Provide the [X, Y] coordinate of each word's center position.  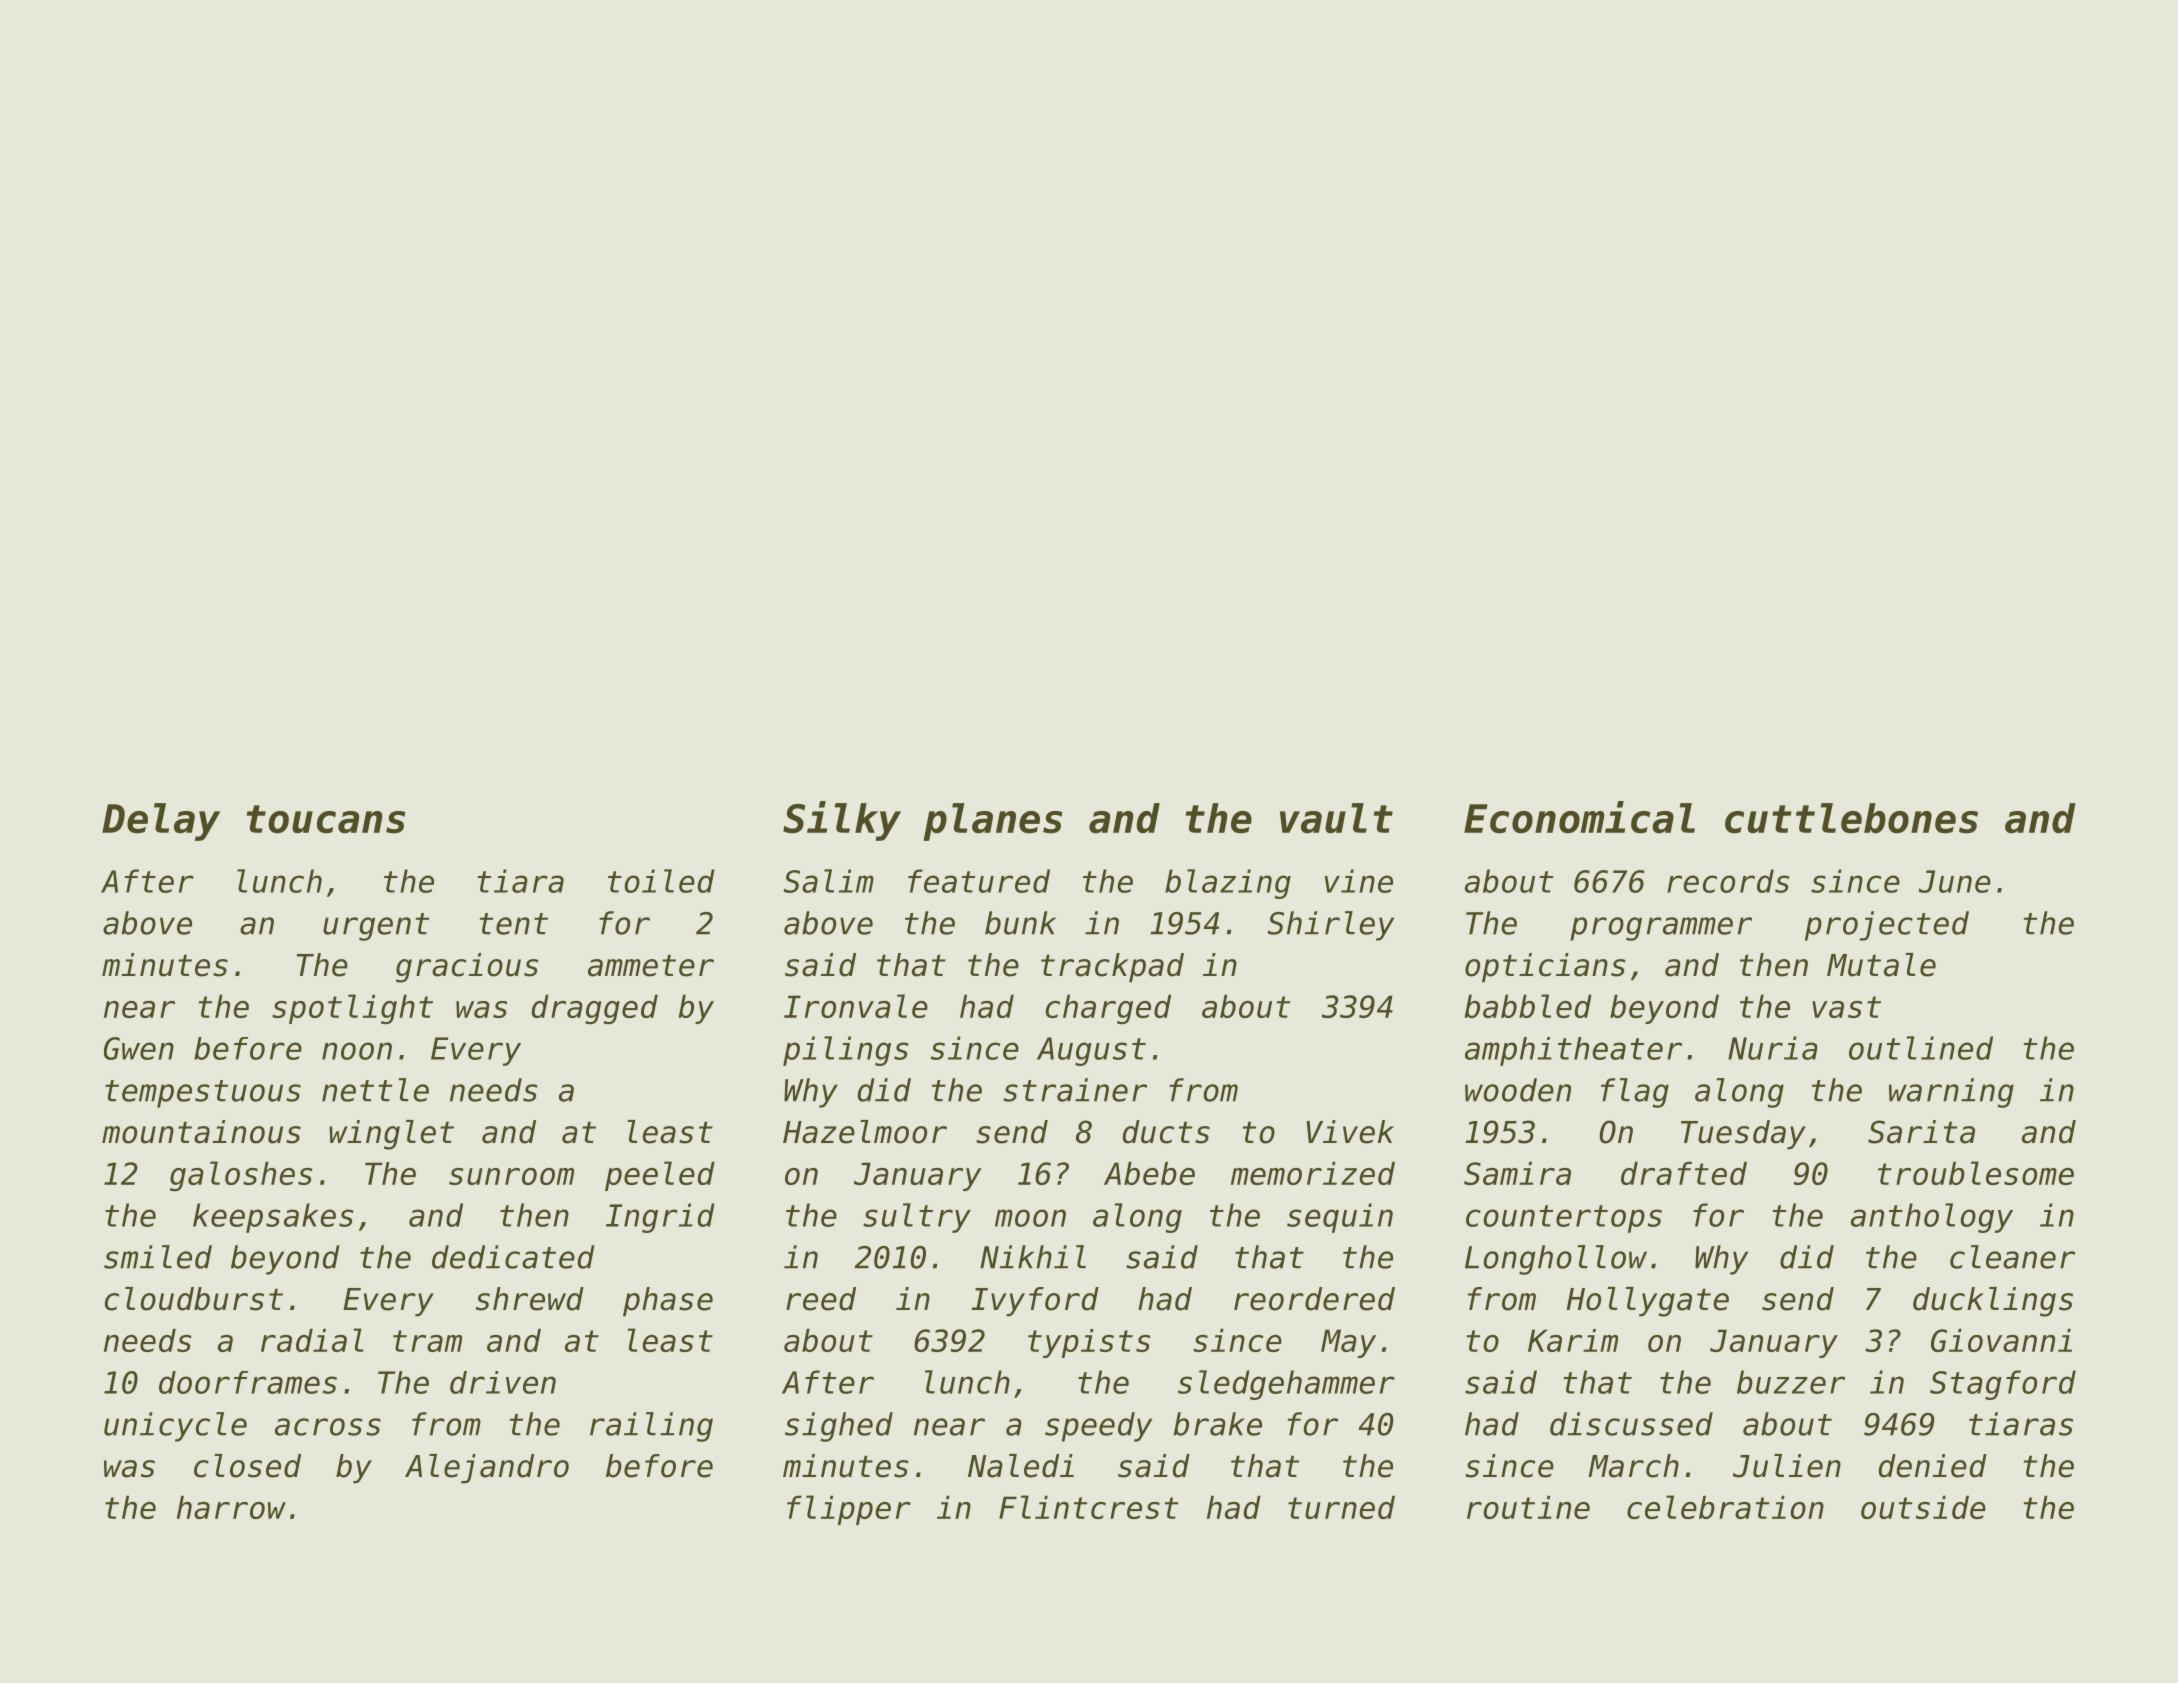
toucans [326, 819]
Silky [842, 821]
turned [1341, 1507]
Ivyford [1035, 1302]
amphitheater [1573, 1051]
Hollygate [1647, 1302]
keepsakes [273, 1218]
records [1728, 881]
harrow [231, 1507]
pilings [845, 1051]
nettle [375, 1090]
